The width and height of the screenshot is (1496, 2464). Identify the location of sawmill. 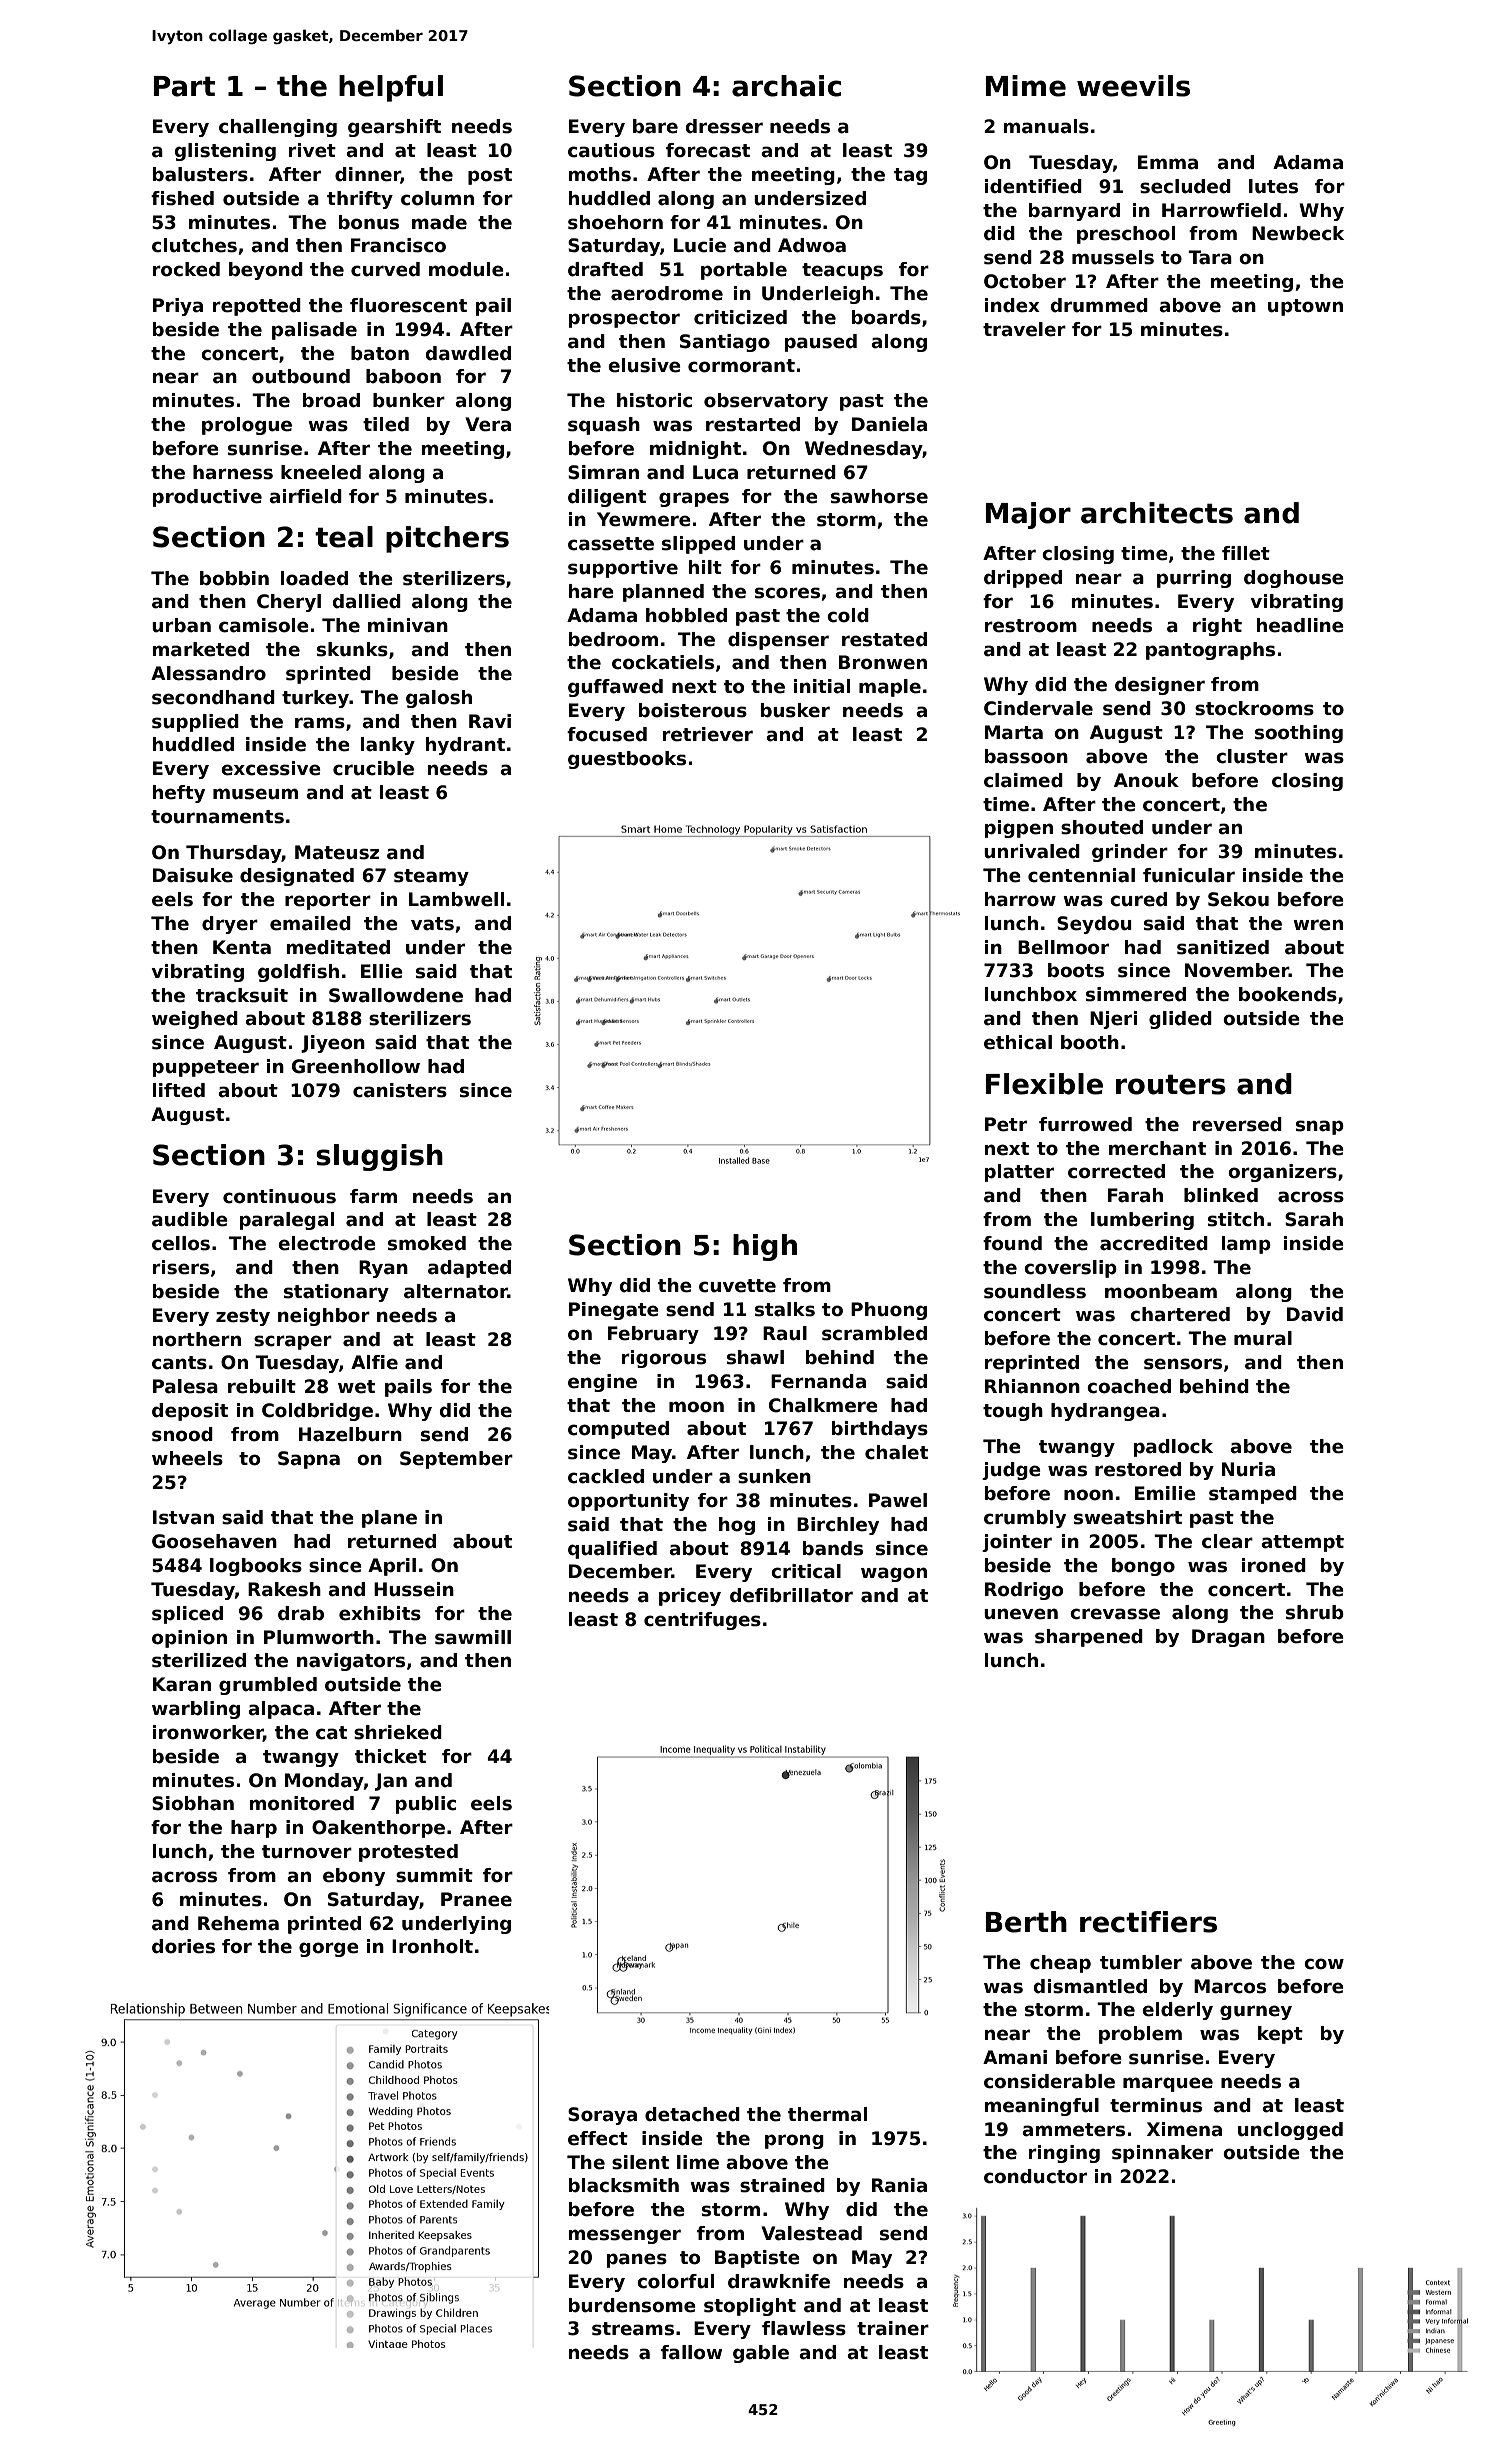
(473, 1637).
